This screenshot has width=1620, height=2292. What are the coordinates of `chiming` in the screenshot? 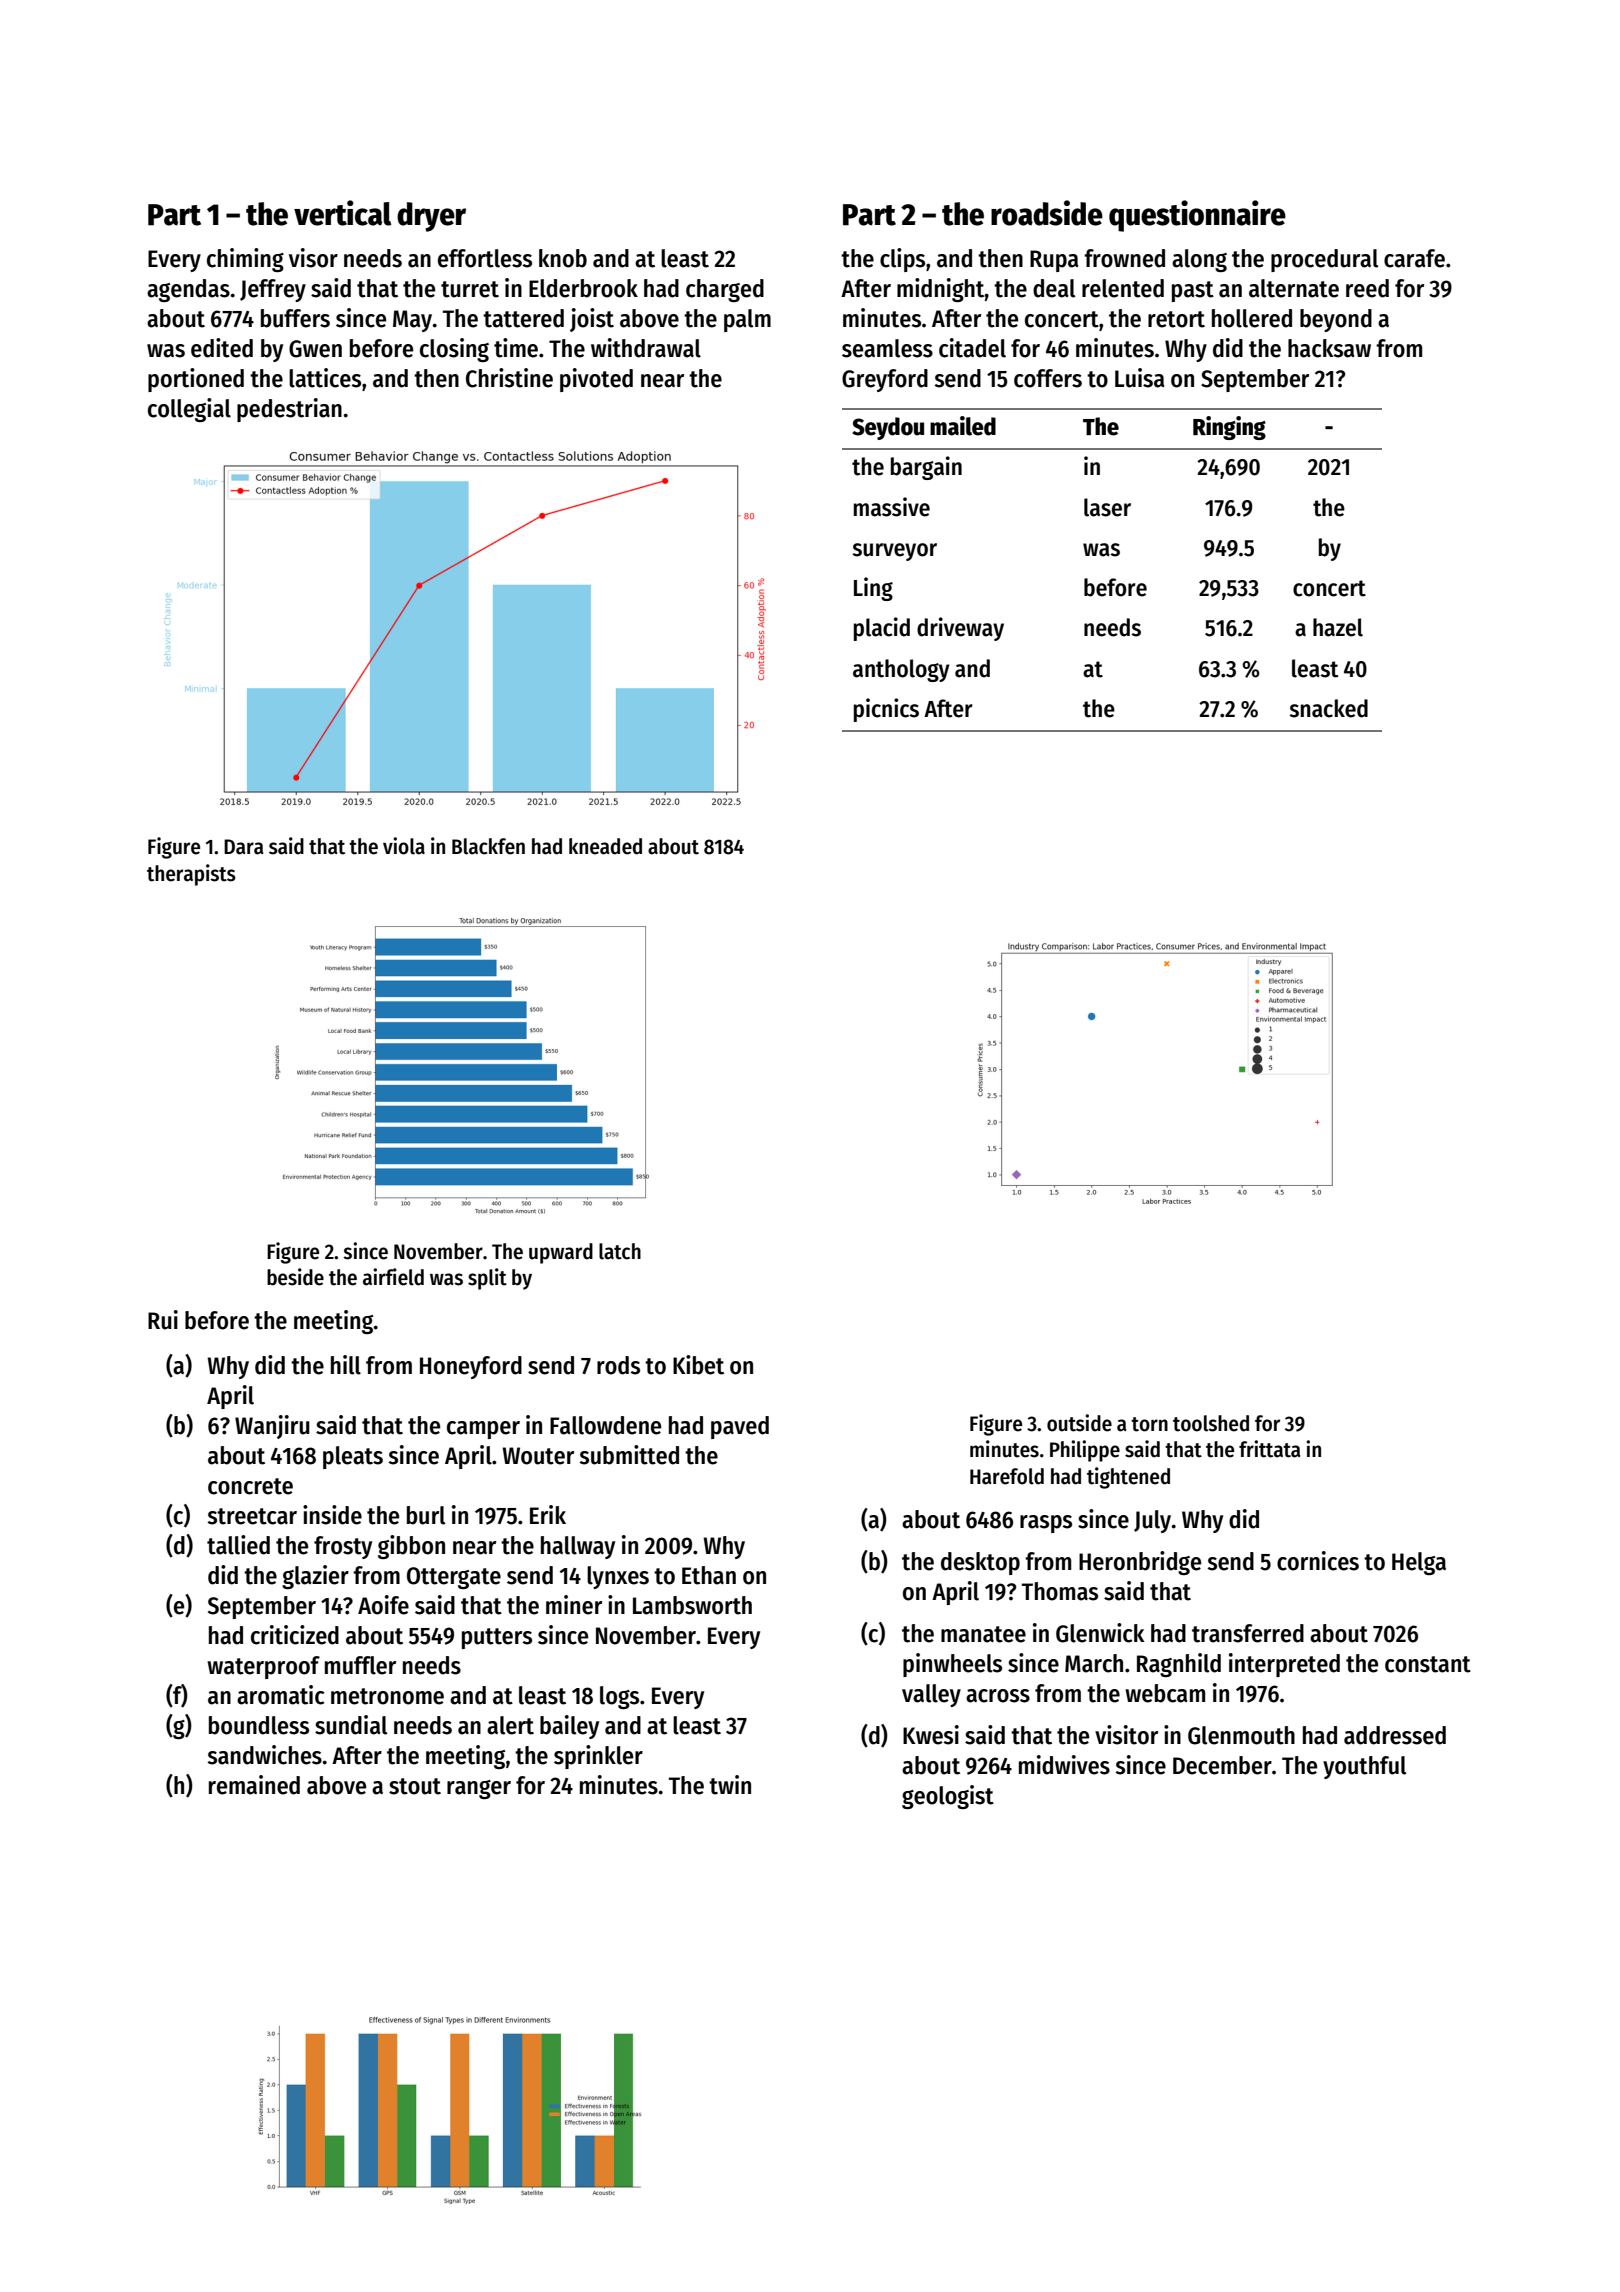 It's located at (245, 260).
